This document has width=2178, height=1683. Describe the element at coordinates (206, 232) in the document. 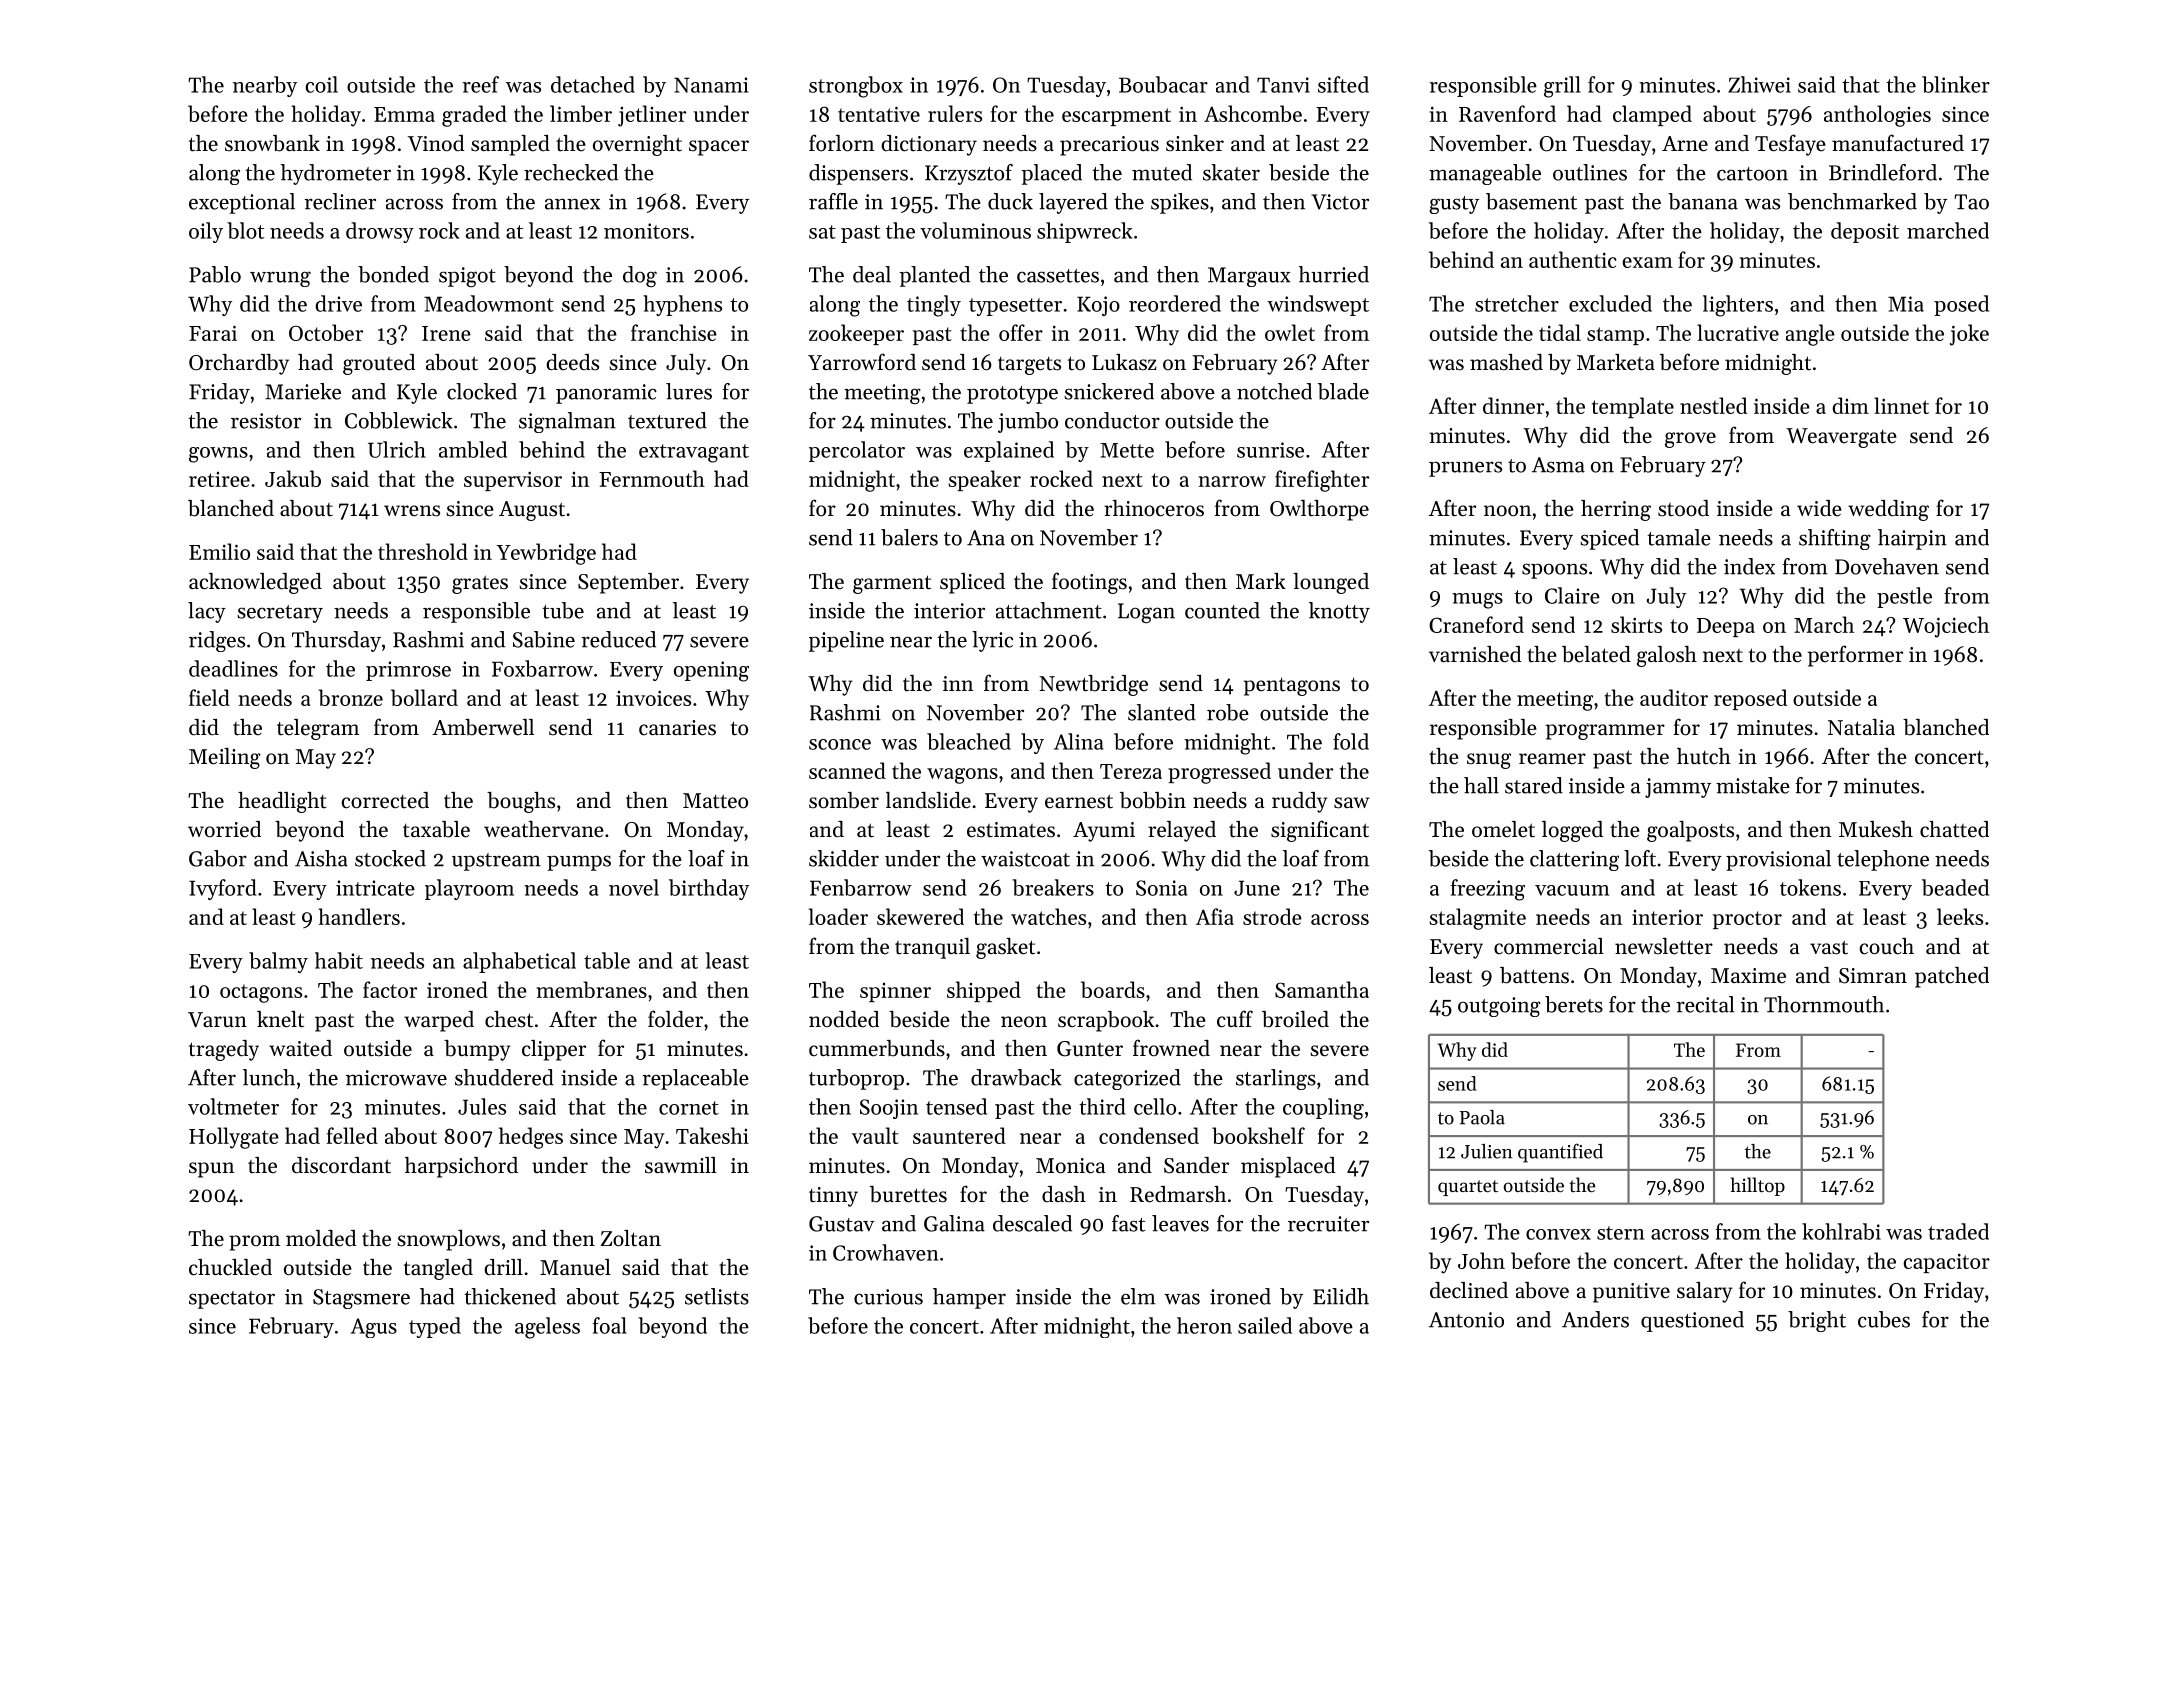

I see `oily` at that location.
